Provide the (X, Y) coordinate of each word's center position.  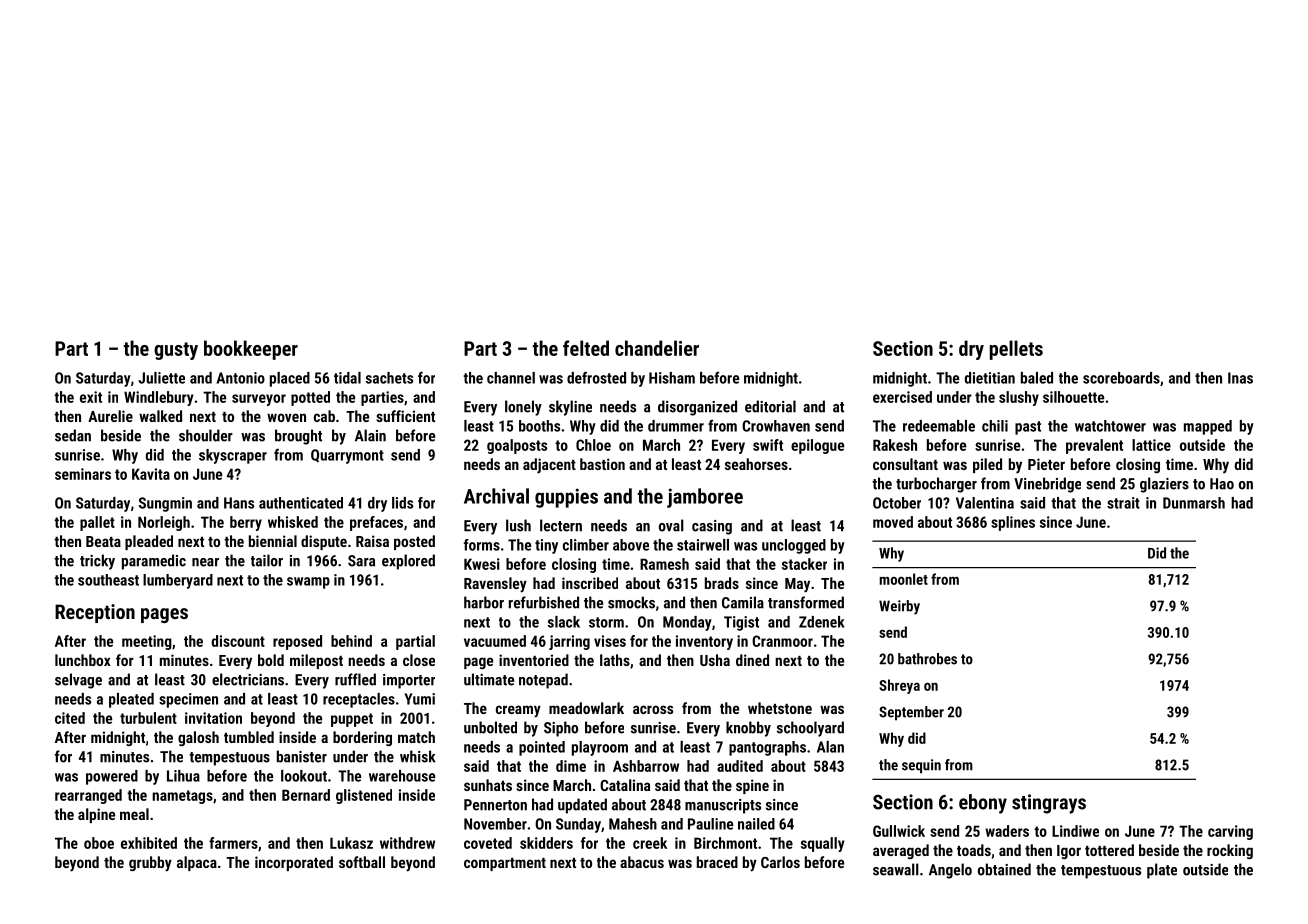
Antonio (240, 378)
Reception (95, 613)
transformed (806, 602)
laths (615, 660)
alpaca (197, 863)
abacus (642, 862)
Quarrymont (347, 456)
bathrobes (927, 659)
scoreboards (1121, 378)
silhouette (1073, 397)
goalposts (517, 446)
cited (70, 718)
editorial (770, 406)
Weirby (899, 607)
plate (1162, 871)
